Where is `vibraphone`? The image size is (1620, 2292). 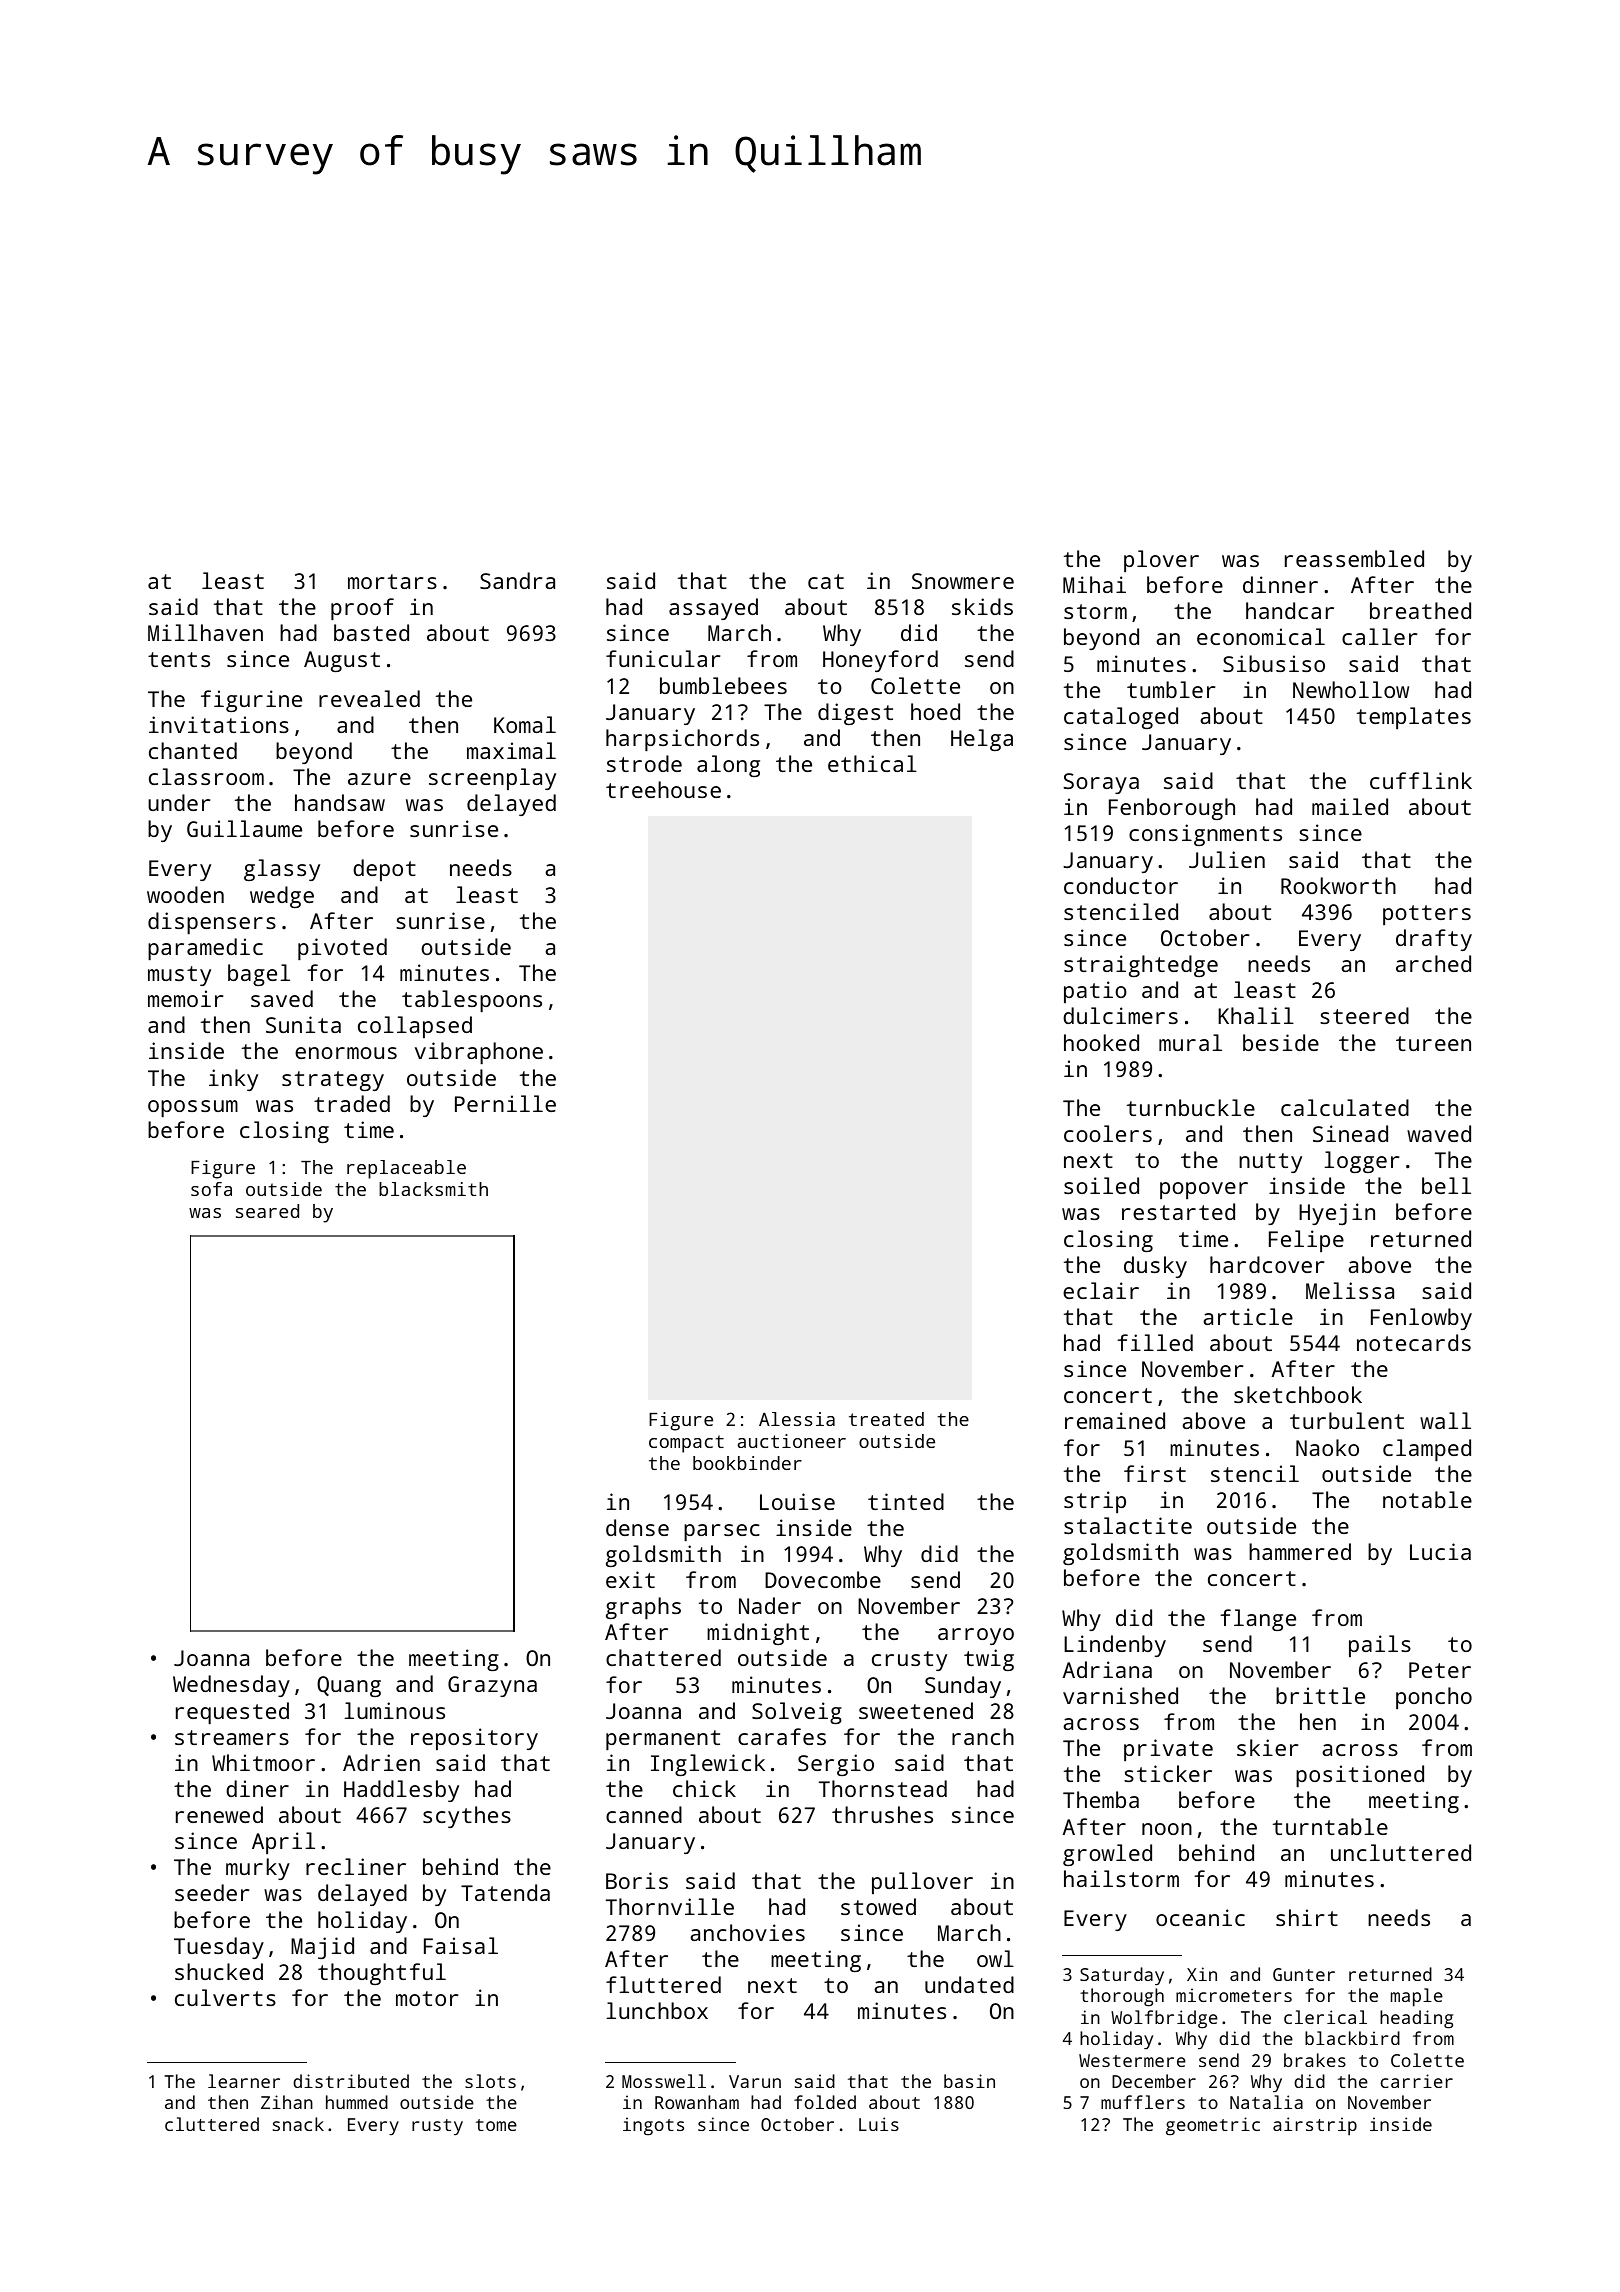
vibraphone is located at coordinates (479, 1053).
